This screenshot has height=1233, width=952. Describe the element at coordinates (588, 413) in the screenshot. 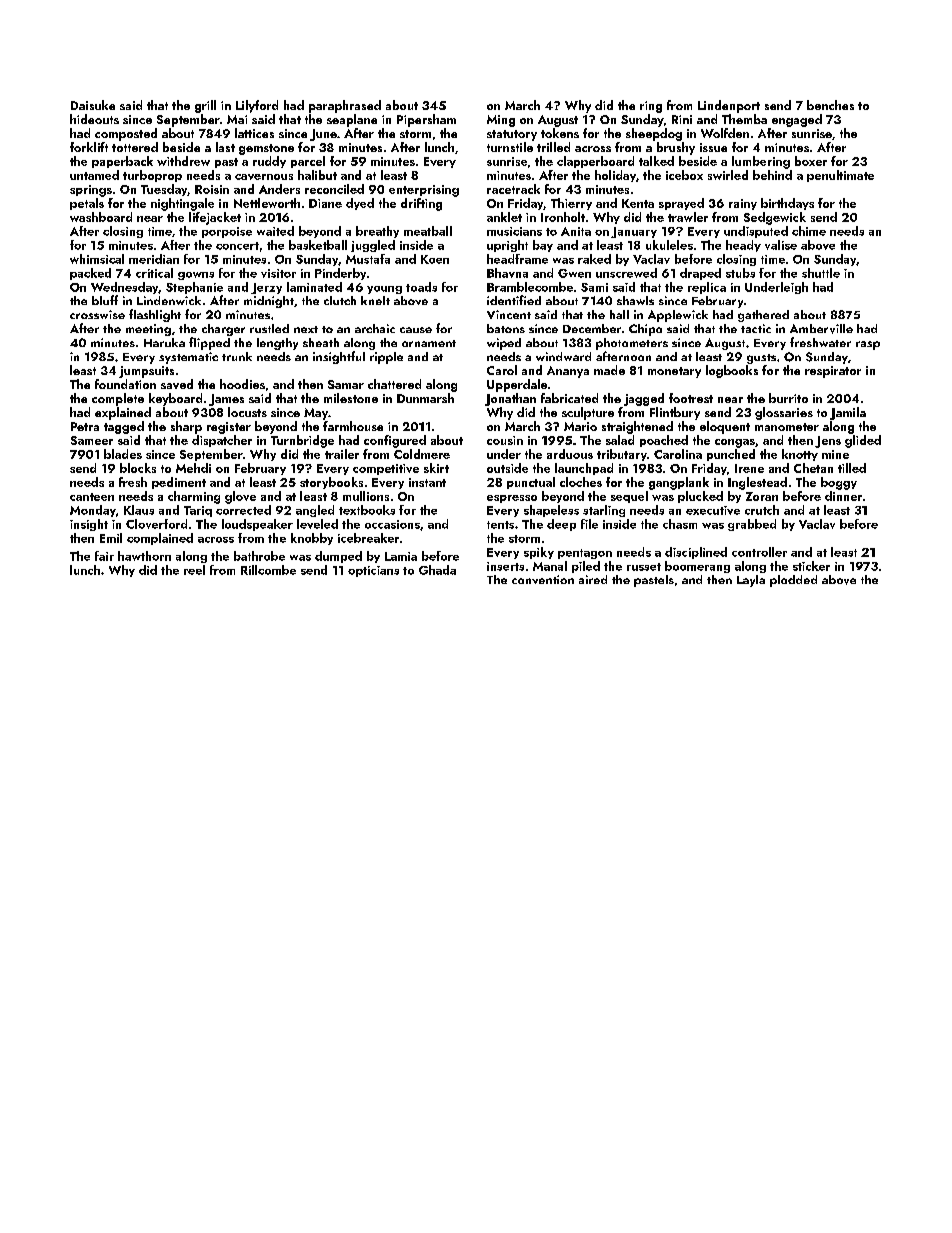

I see `sculpture` at that location.
